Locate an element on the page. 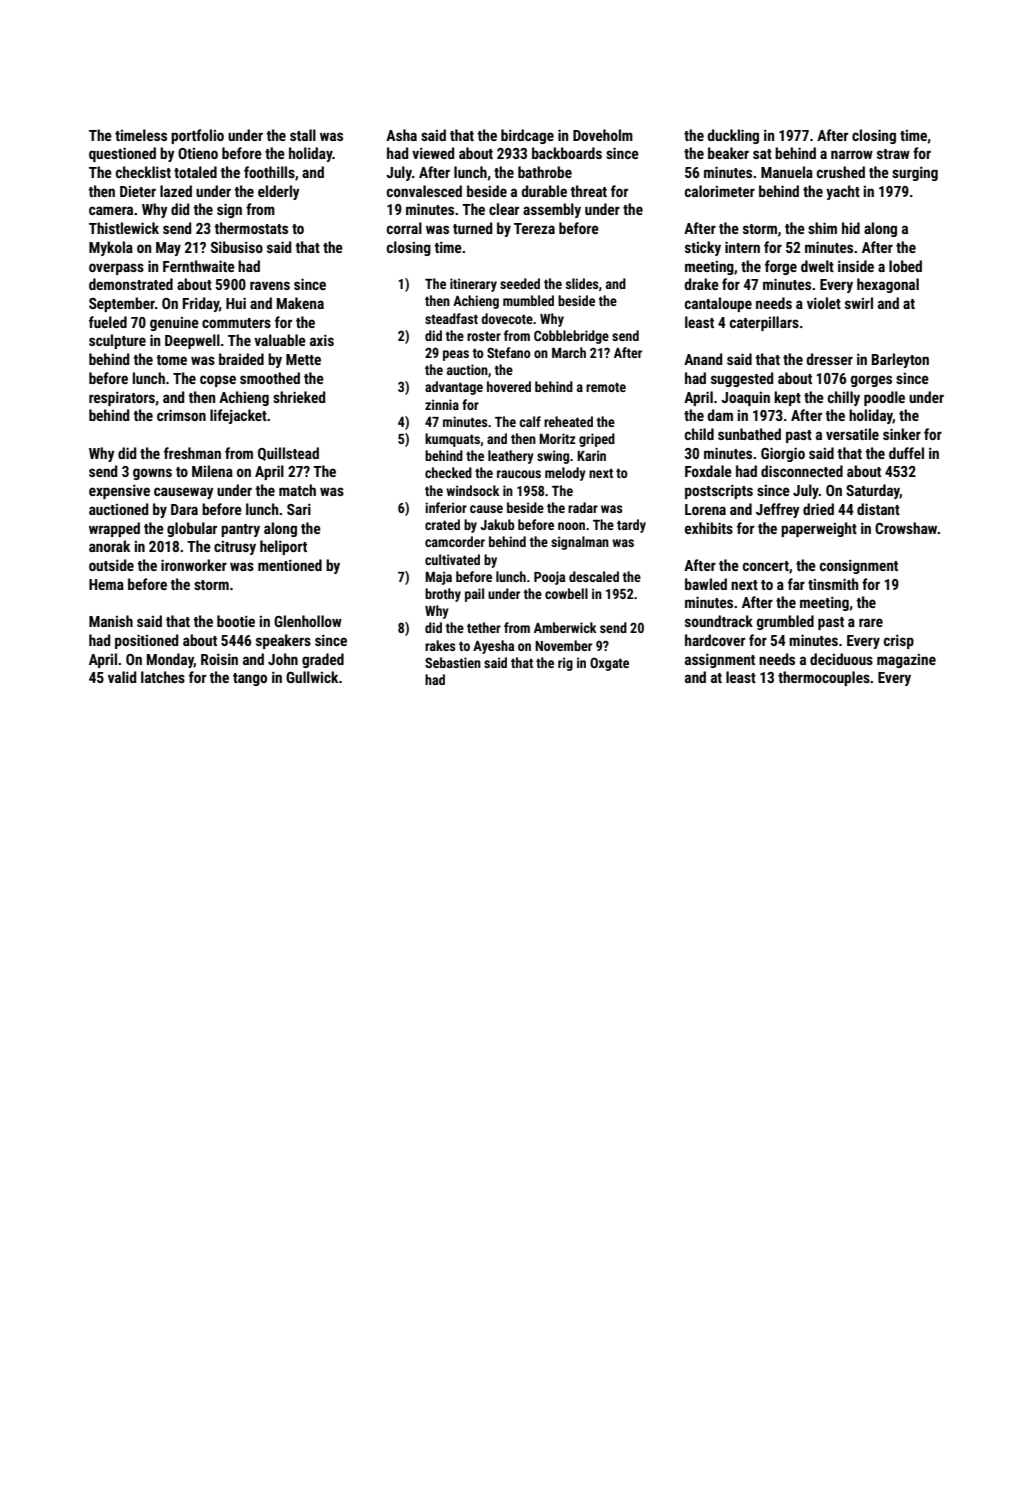  duckling is located at coordinates (733, 136).
